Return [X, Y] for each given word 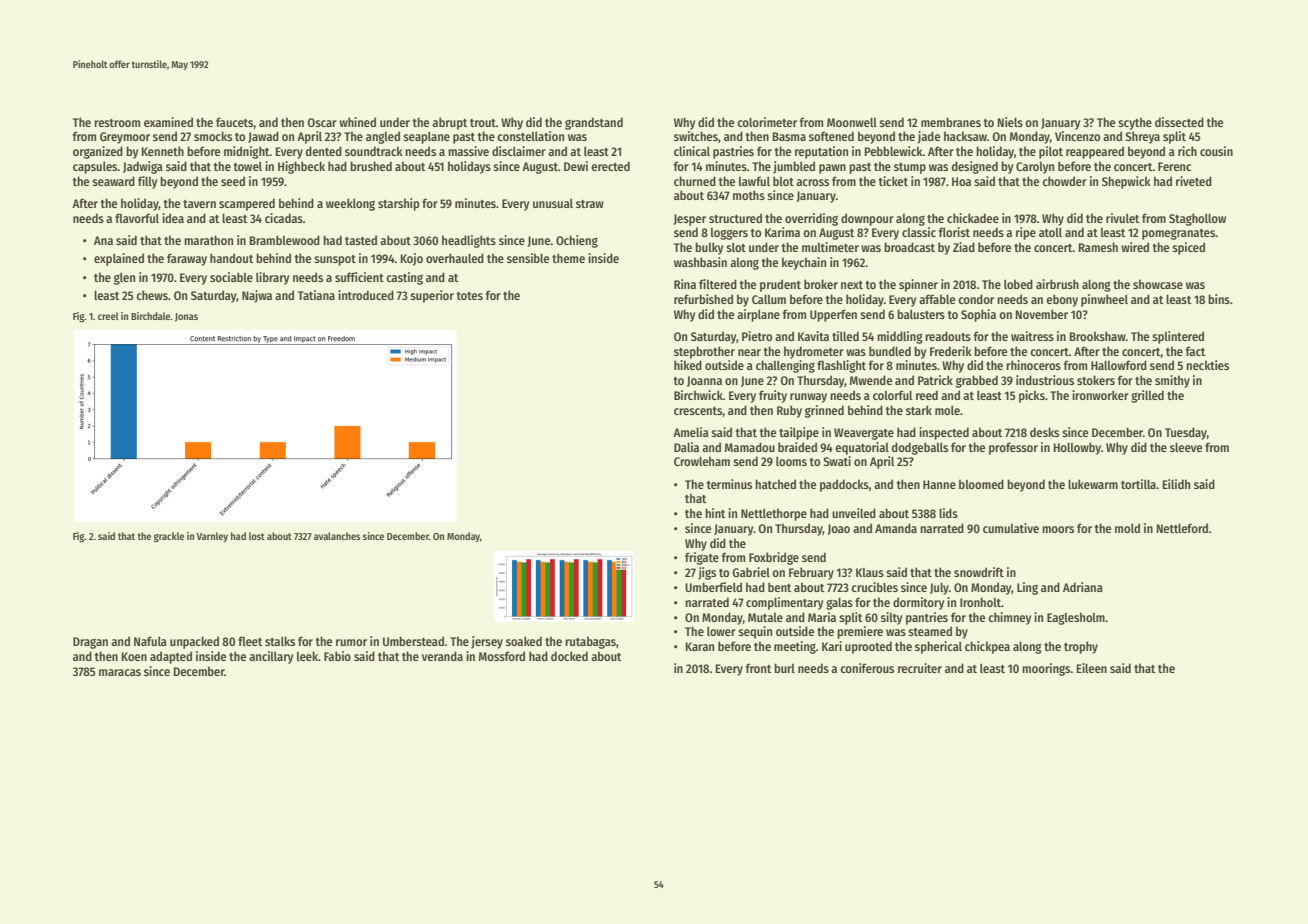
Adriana [1083, 587]
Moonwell [852, 122]
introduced [366, 295]
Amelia [691, 432]
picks [1032, 396]
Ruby [789, 411]
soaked [524, 641]
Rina [685, 284]
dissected [1179, 122]
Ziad [964, 247]
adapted [171, 657]
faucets [235, 122]
